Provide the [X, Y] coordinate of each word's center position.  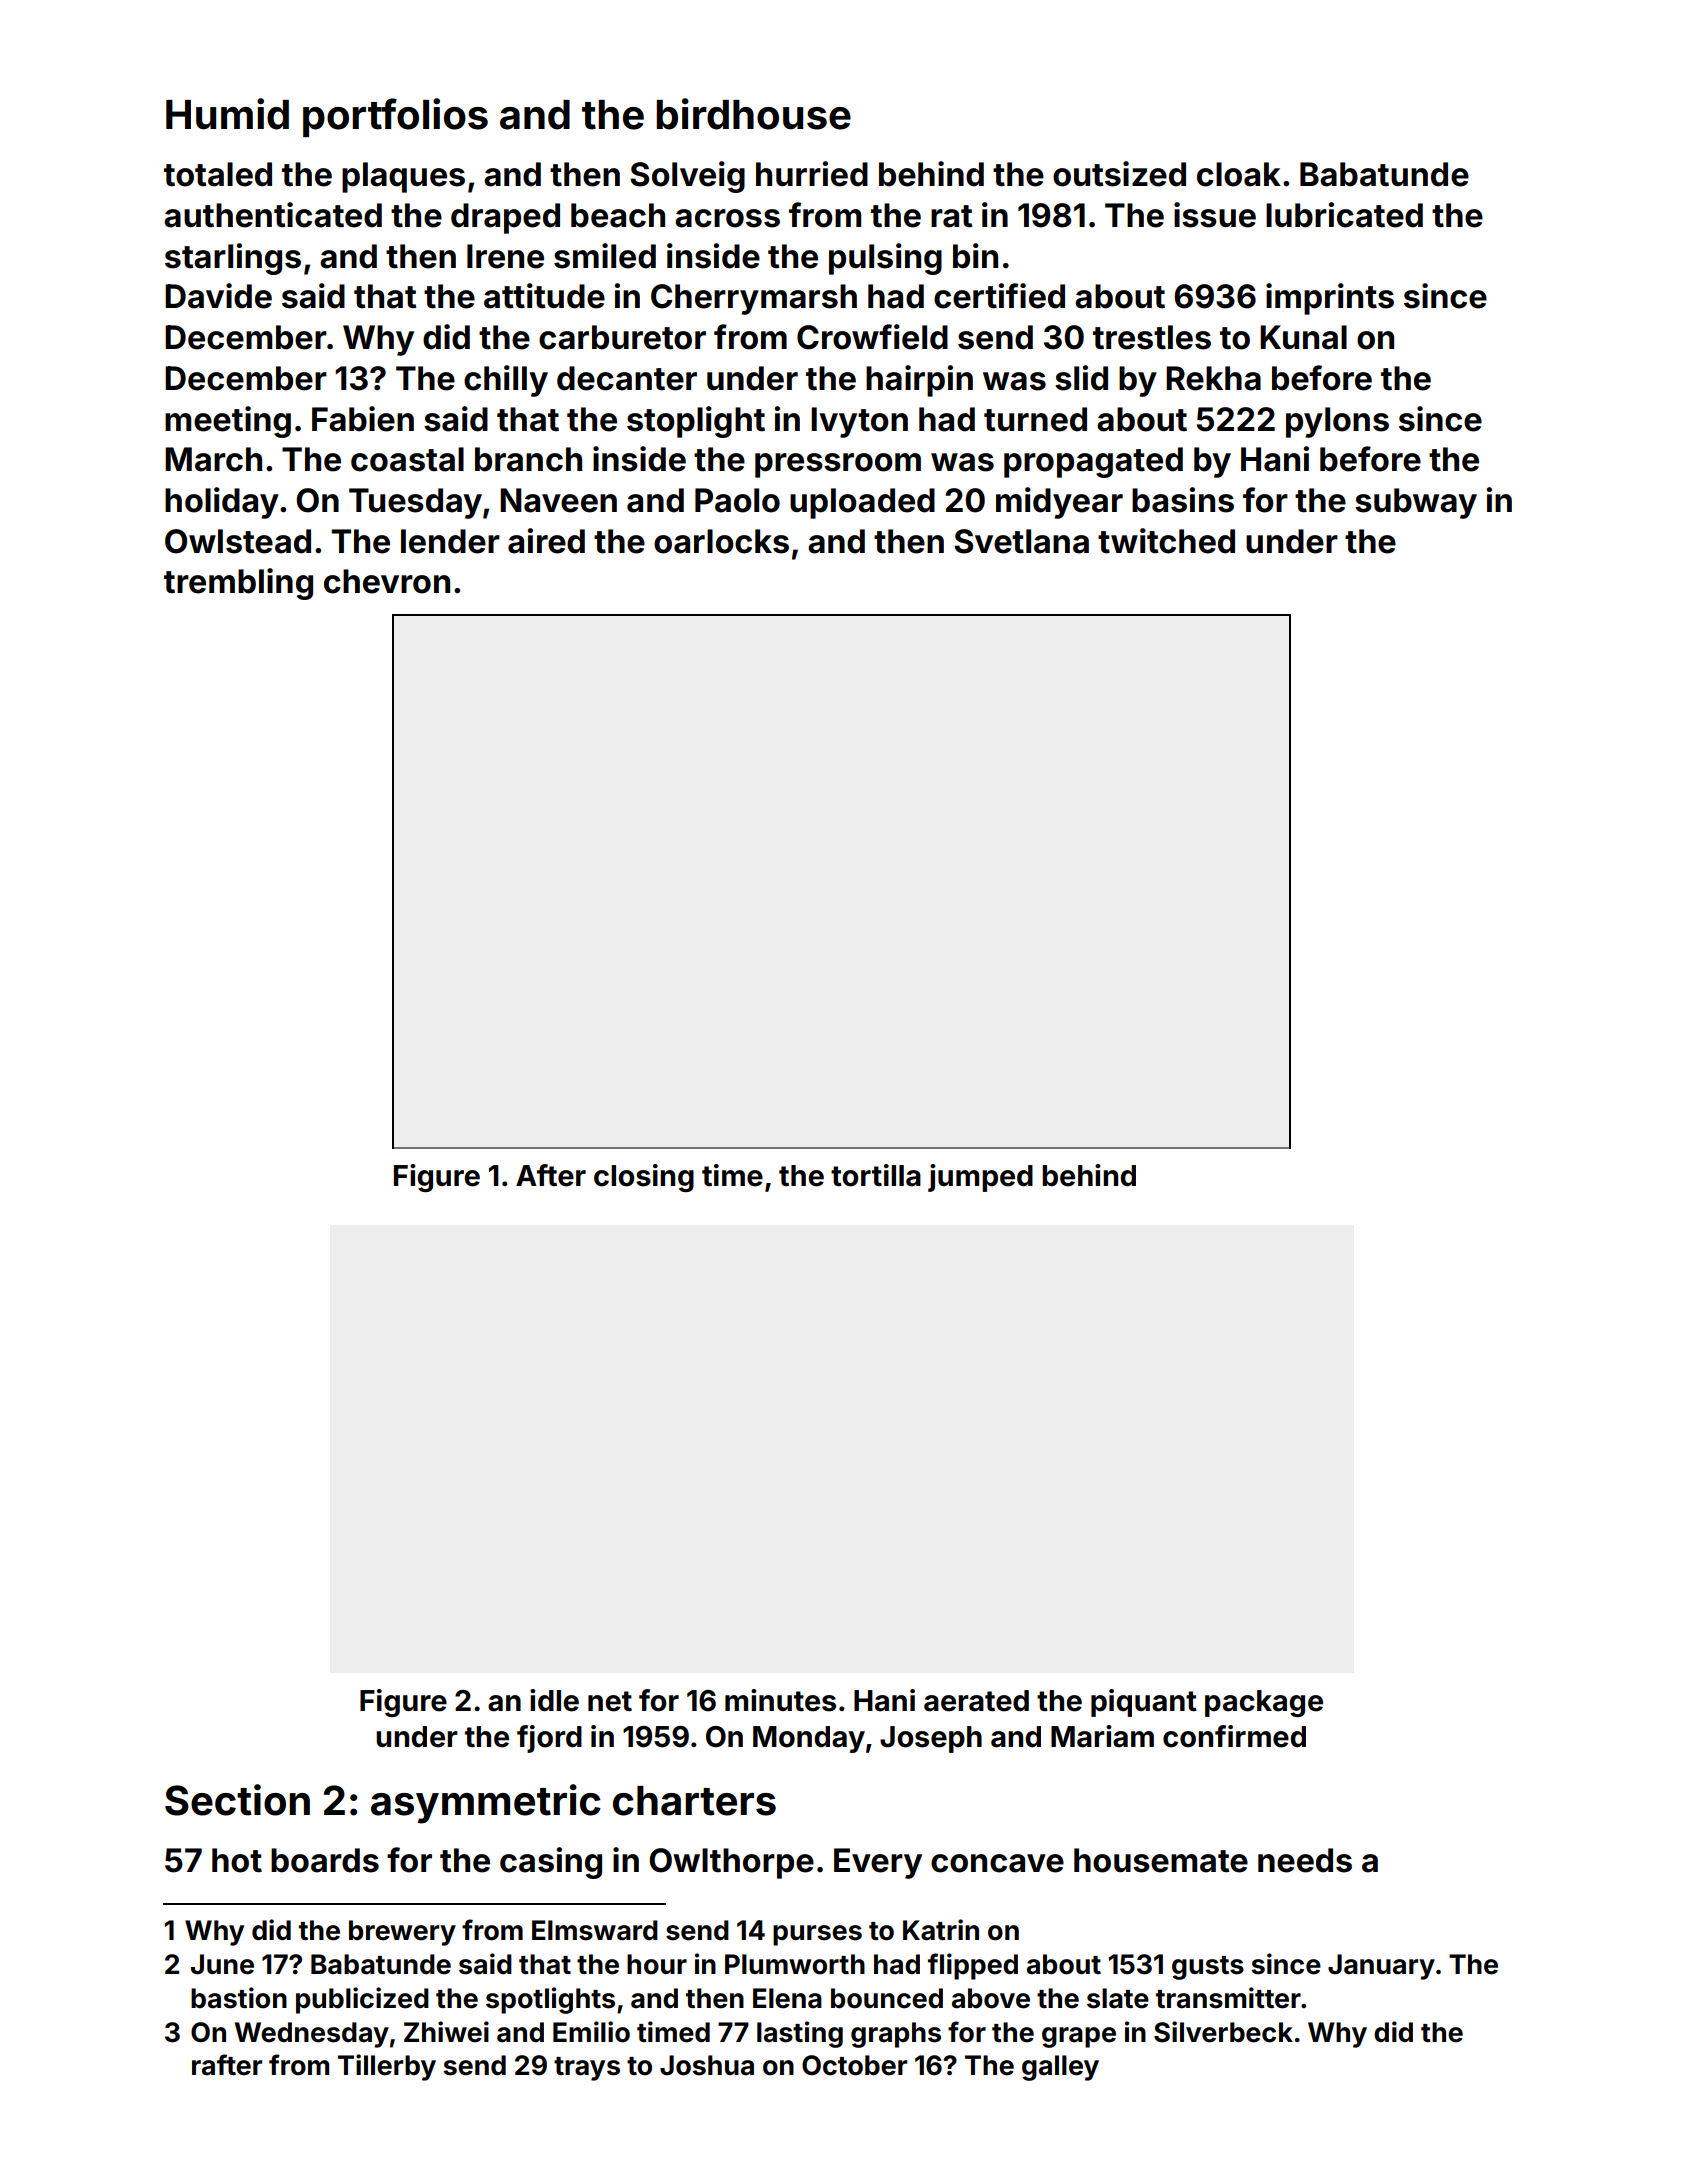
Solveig [687, 177]
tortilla [876, 1175]
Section [237, 1800]
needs [1305, 1860]
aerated [976, 1701]
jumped [980, 1178]
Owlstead [238, 541]
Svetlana [1021, 541]
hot [237, 1860]
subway [1416, 503]
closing [644, 1178]
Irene [505, 256]
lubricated [1344, 215]
